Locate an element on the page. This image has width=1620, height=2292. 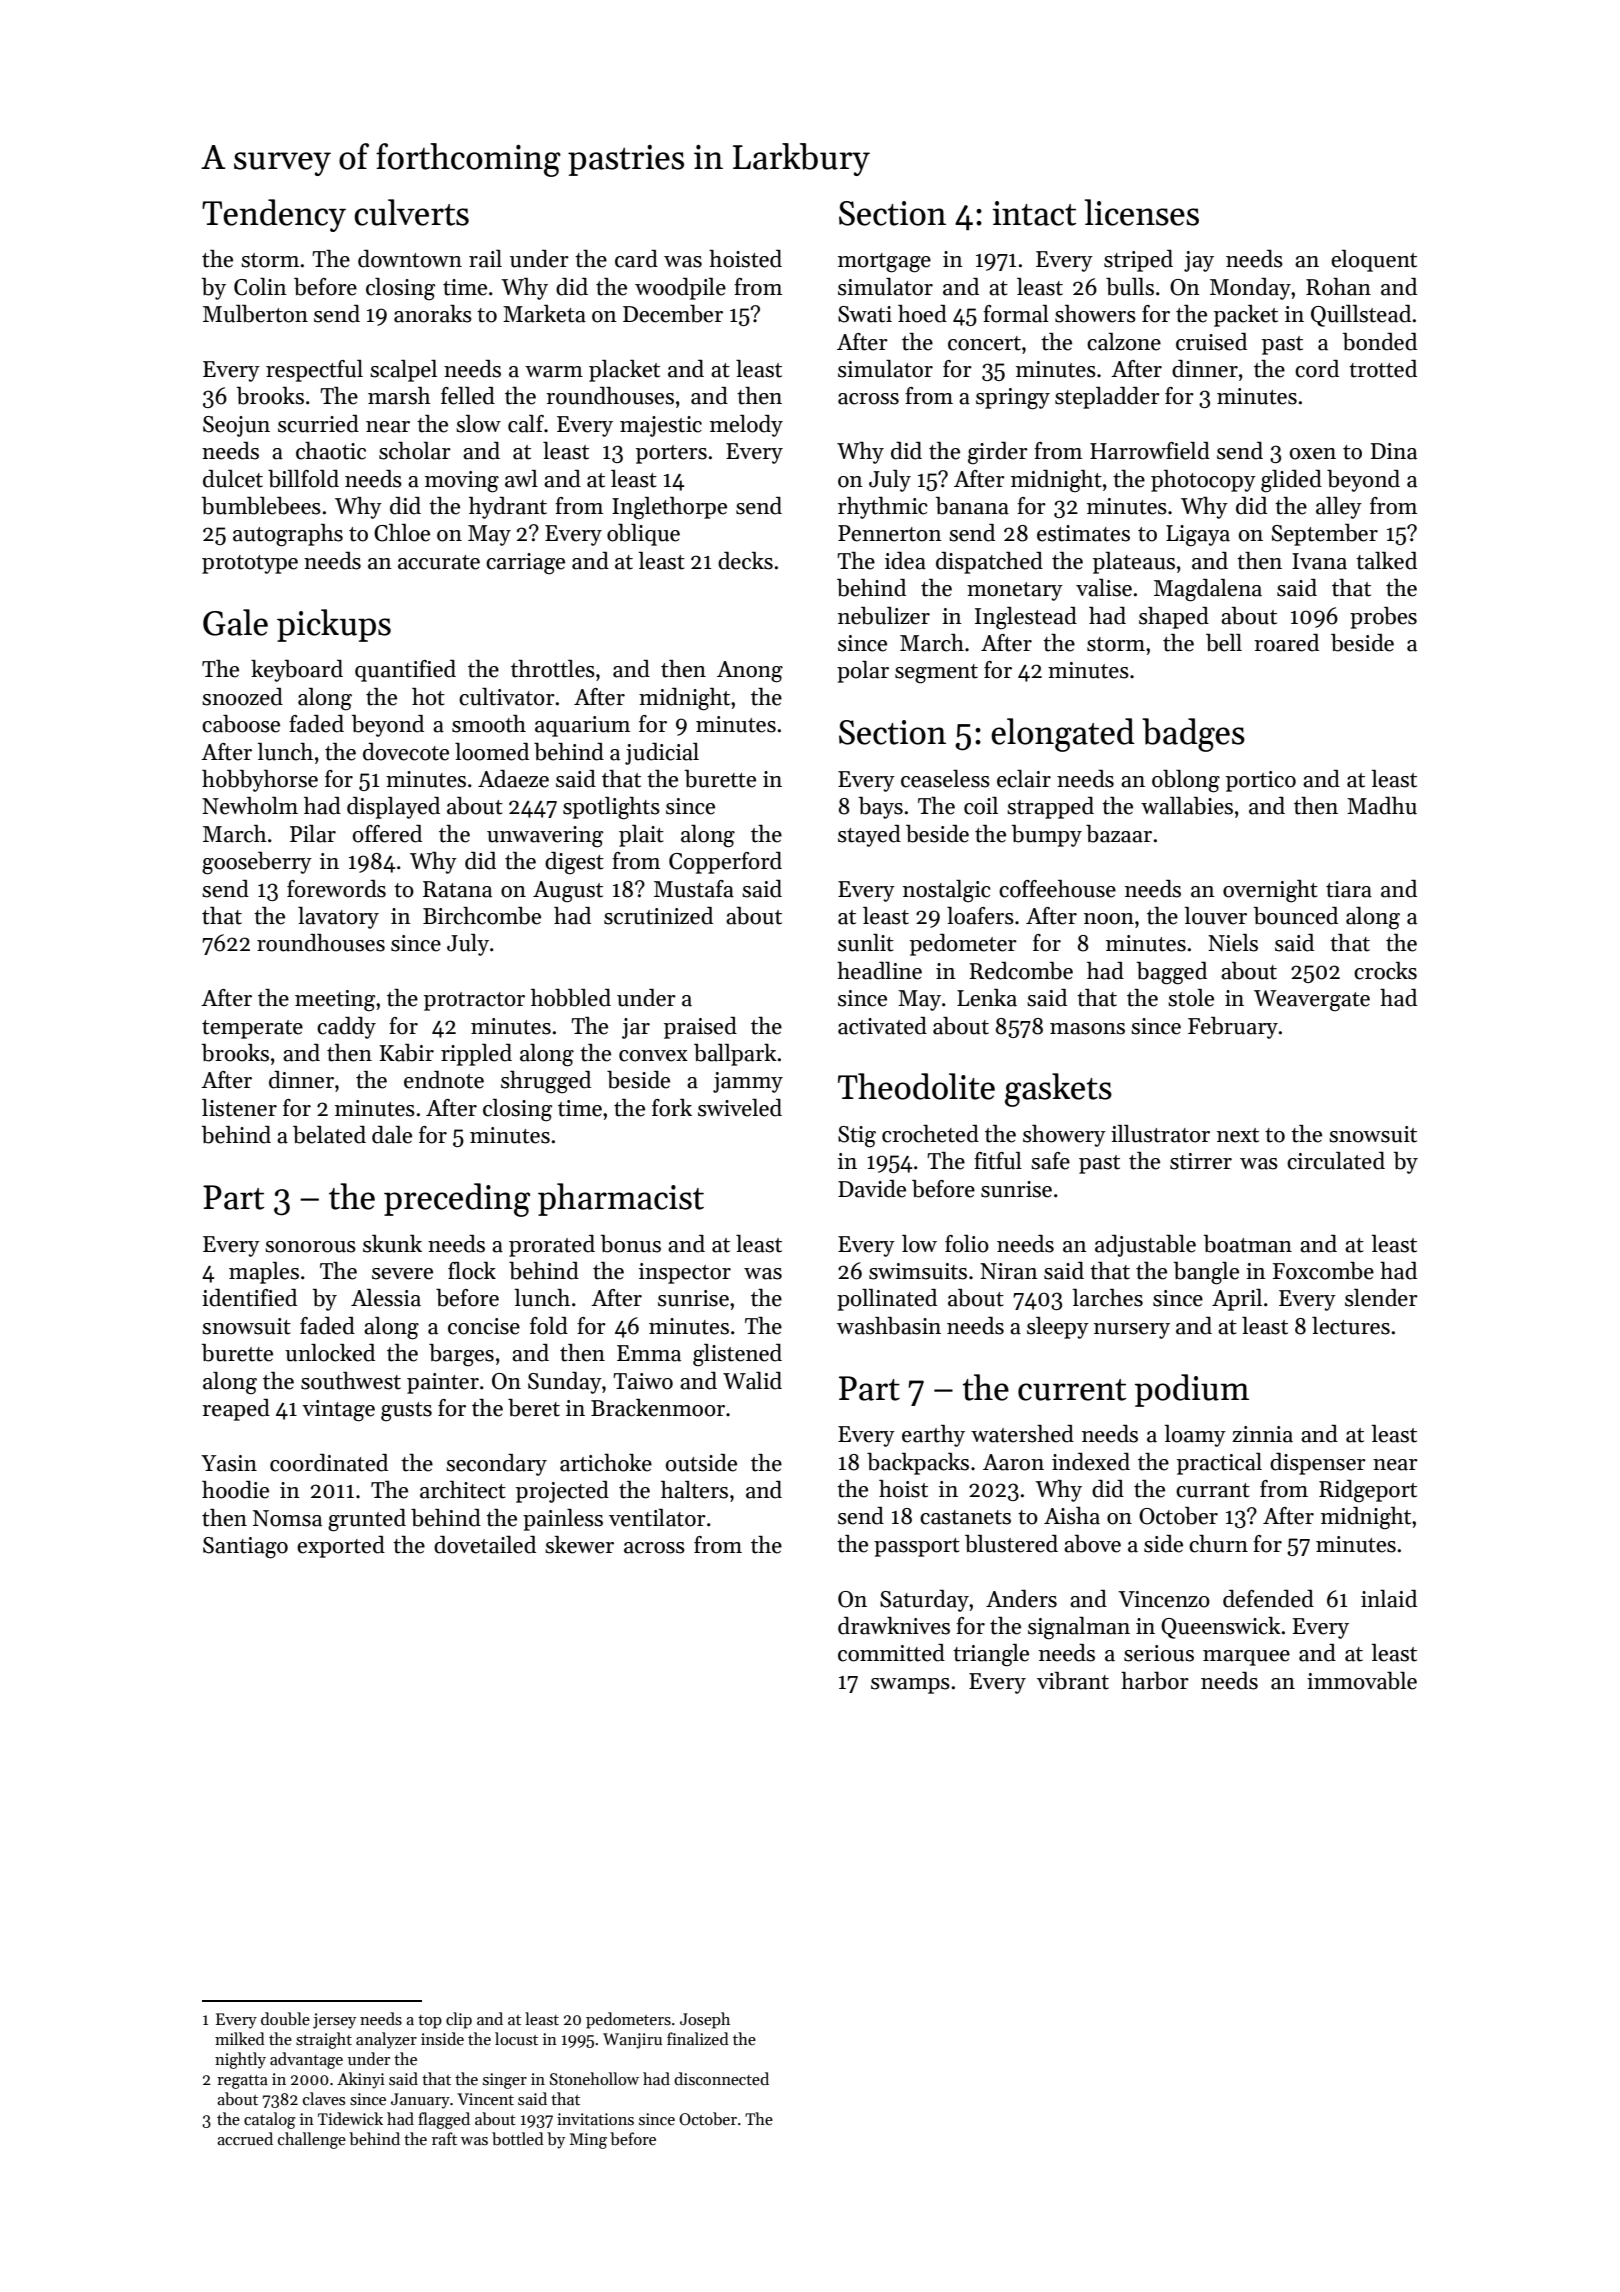
swamps is located at coordinates (910, 1686).
